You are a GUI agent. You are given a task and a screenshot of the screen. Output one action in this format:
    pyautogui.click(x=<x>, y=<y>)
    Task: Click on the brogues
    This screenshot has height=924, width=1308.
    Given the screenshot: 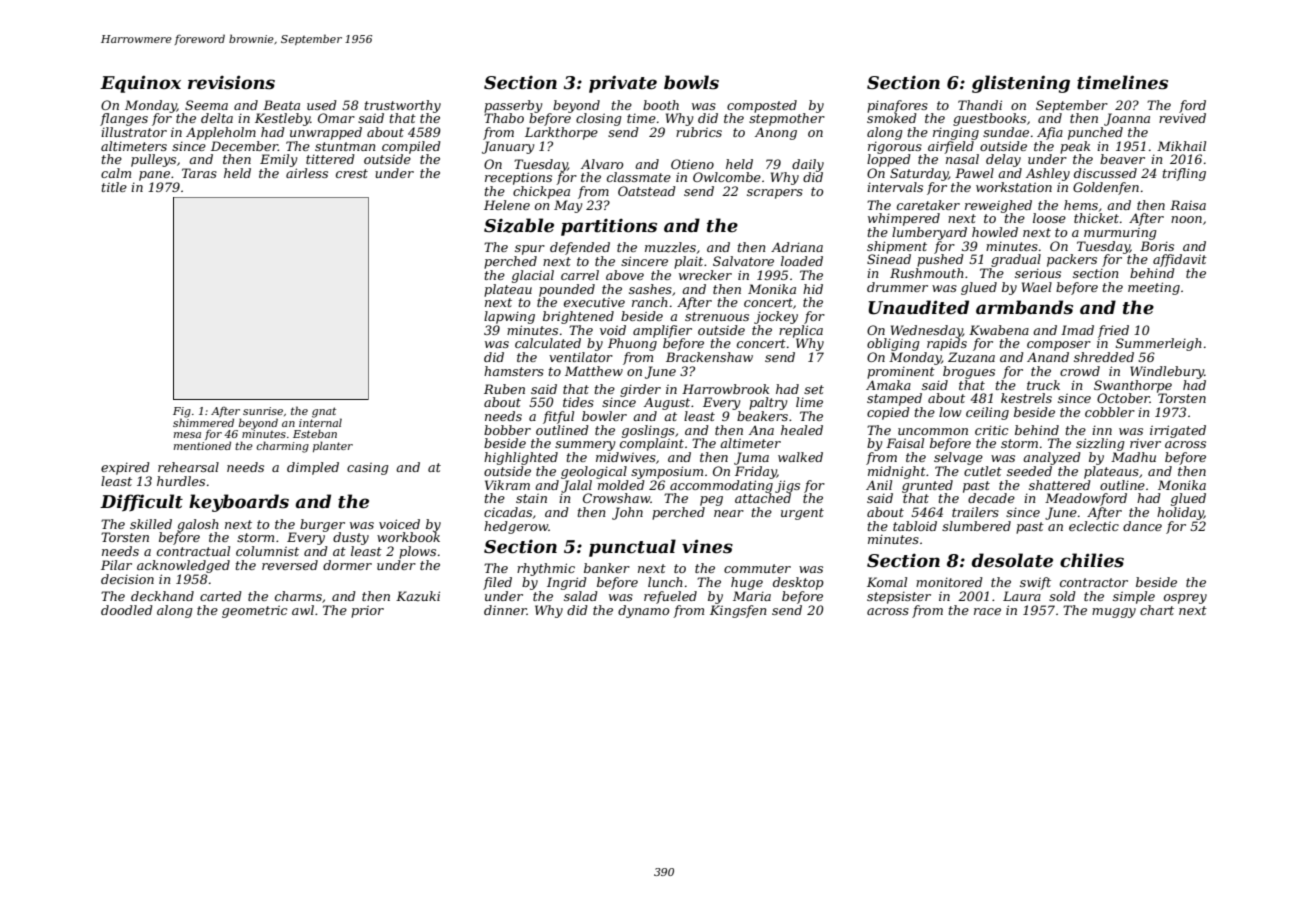 What is the action you would take?
    pyautogui.click(x=969, y=372)
